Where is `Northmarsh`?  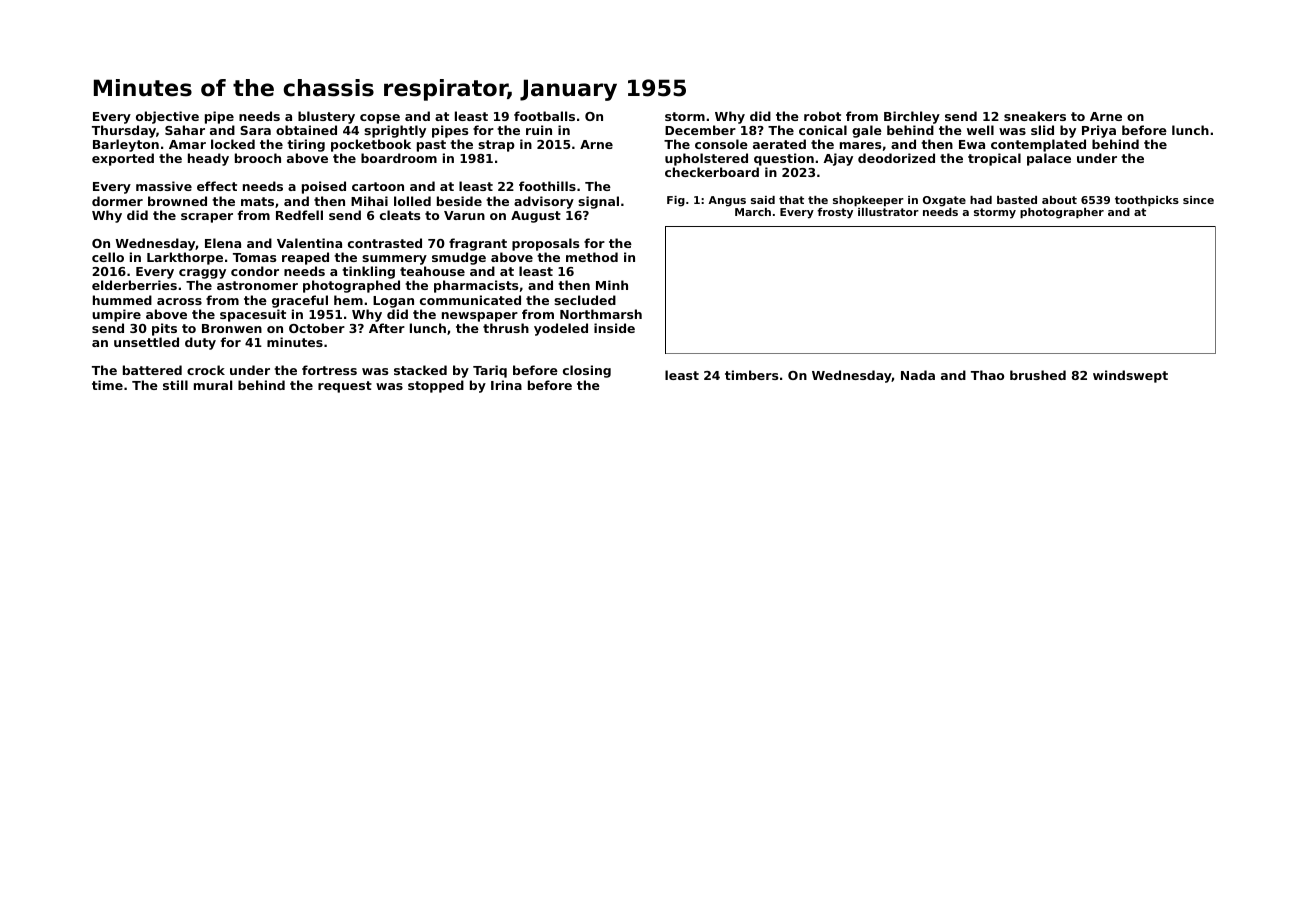 Northmarsh is located at coordinates (601, 314).
